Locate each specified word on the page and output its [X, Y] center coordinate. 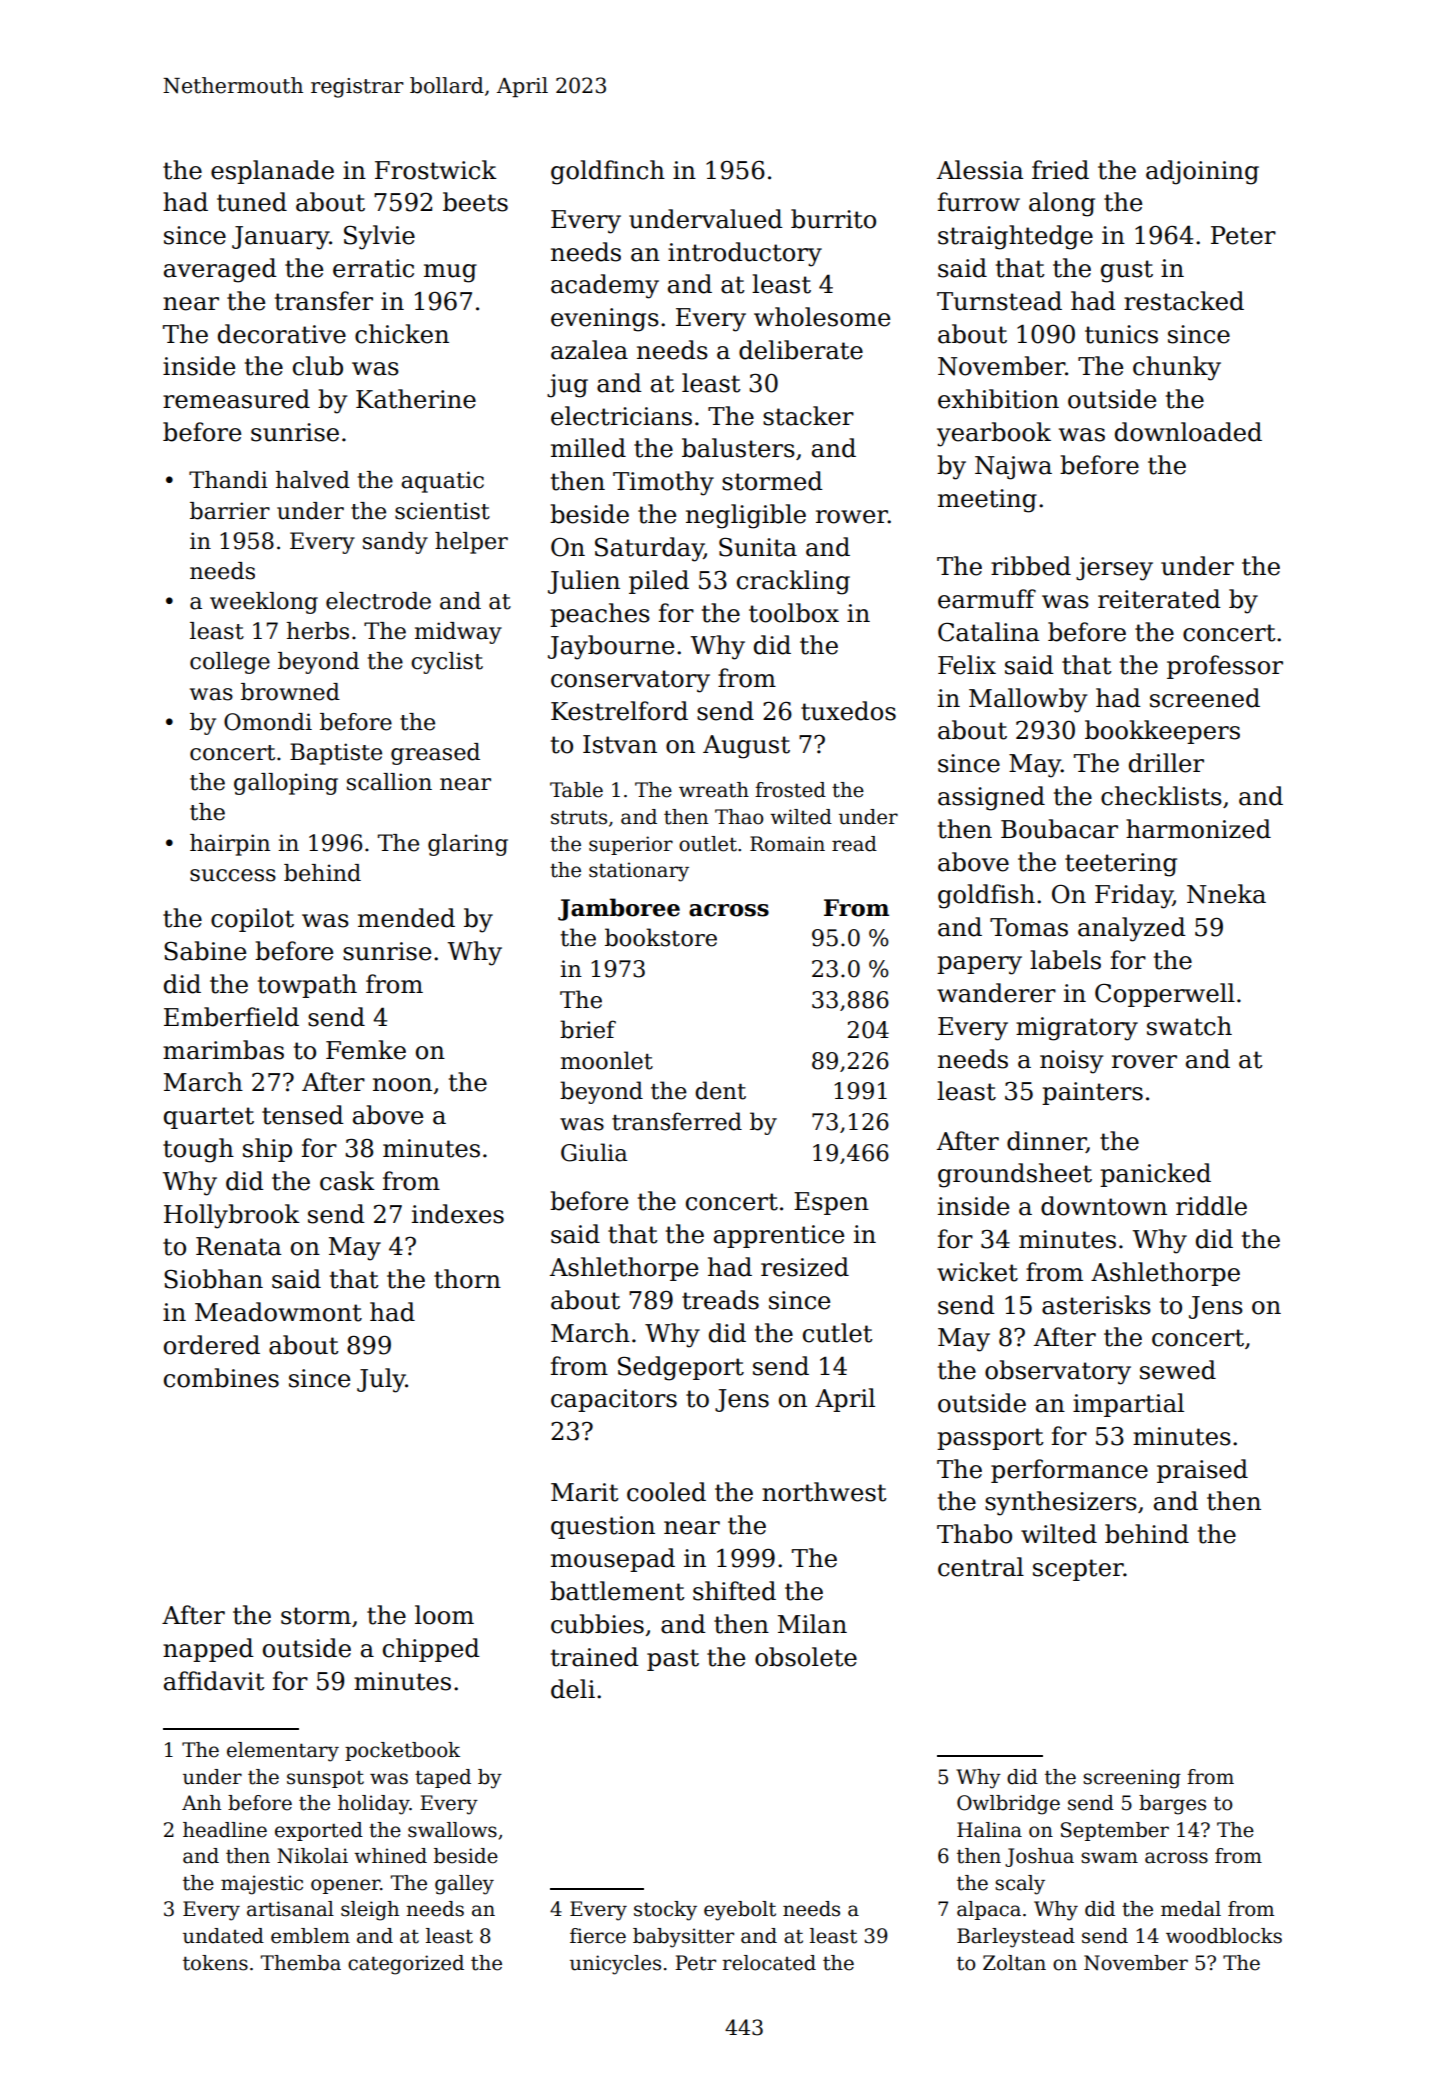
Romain [787, 844]
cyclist [447, 663]
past [673, 1660]
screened [1205, 698]
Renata [238, 1246]
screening [1132, 1779]
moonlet [607, 1060]
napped [208, 1650]
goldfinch [608, 172]
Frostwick [436, 170]
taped [443, 1778]
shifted [734, 1591]
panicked [1155, 1175]
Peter [1243, 235]
